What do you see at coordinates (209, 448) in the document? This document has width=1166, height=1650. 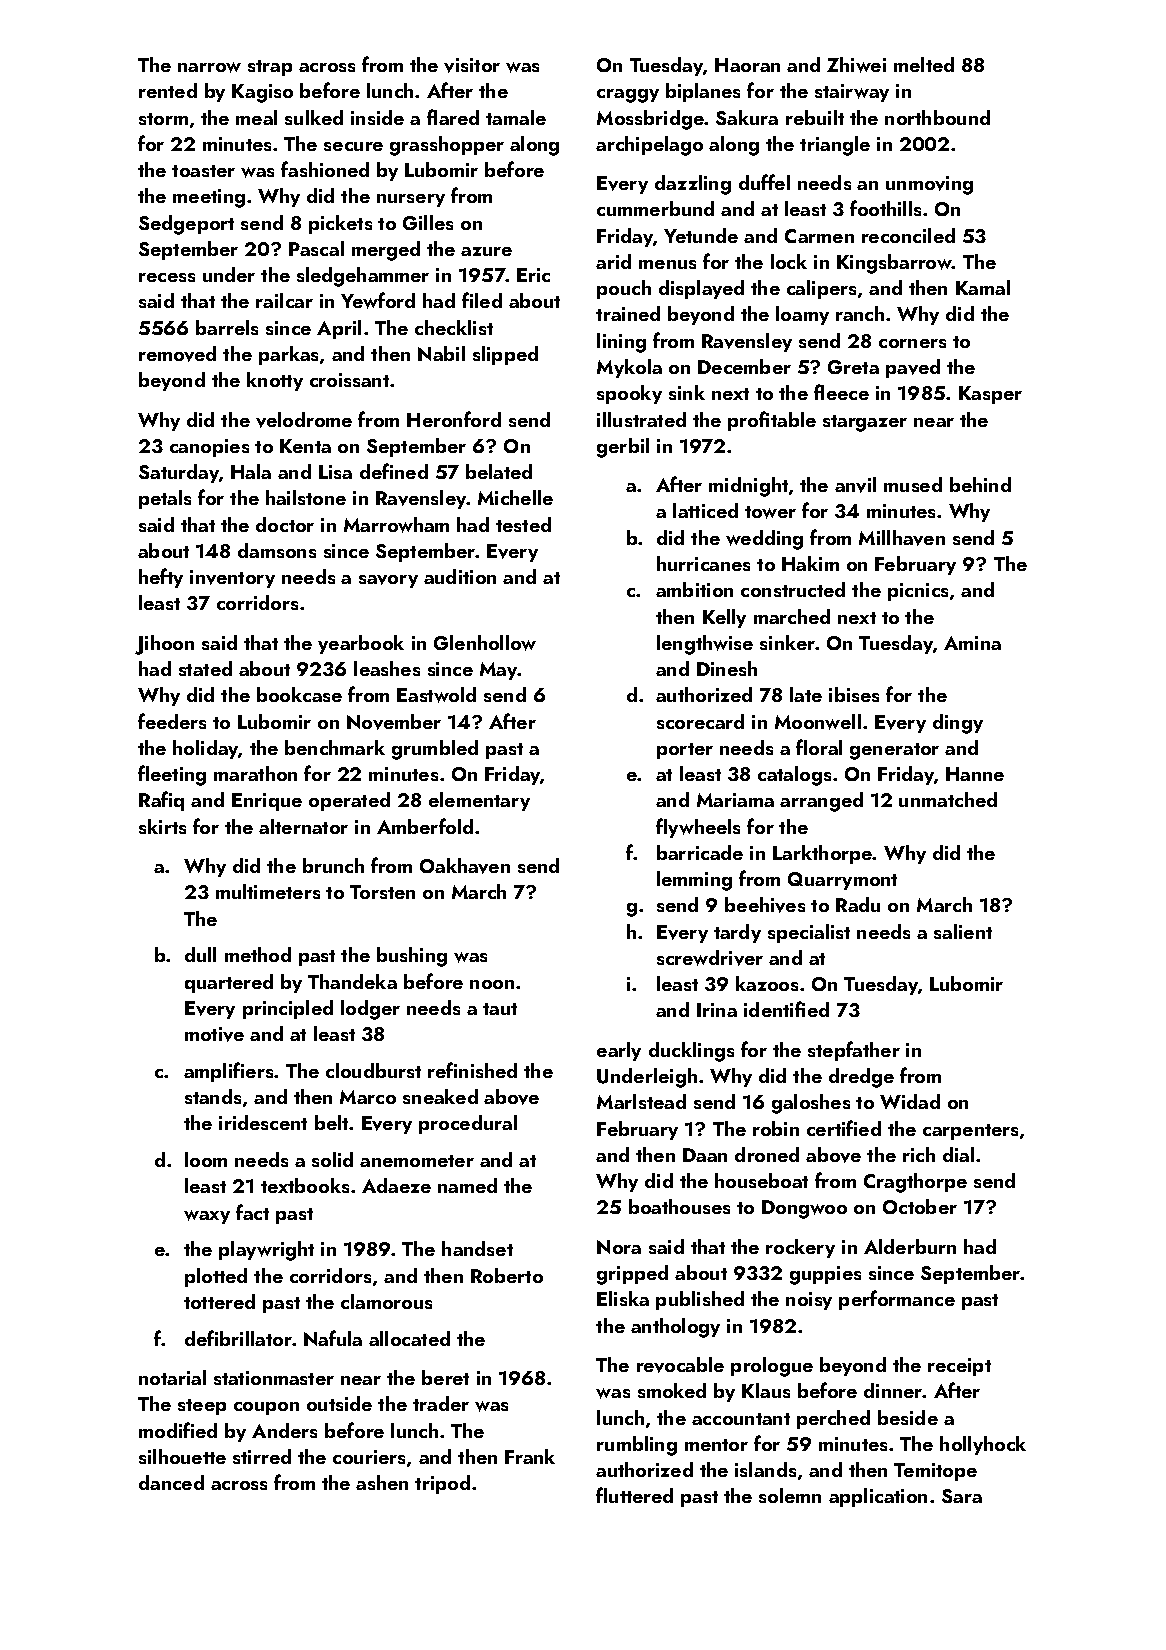 I see `canopies` at bounding box center [209, 448].
